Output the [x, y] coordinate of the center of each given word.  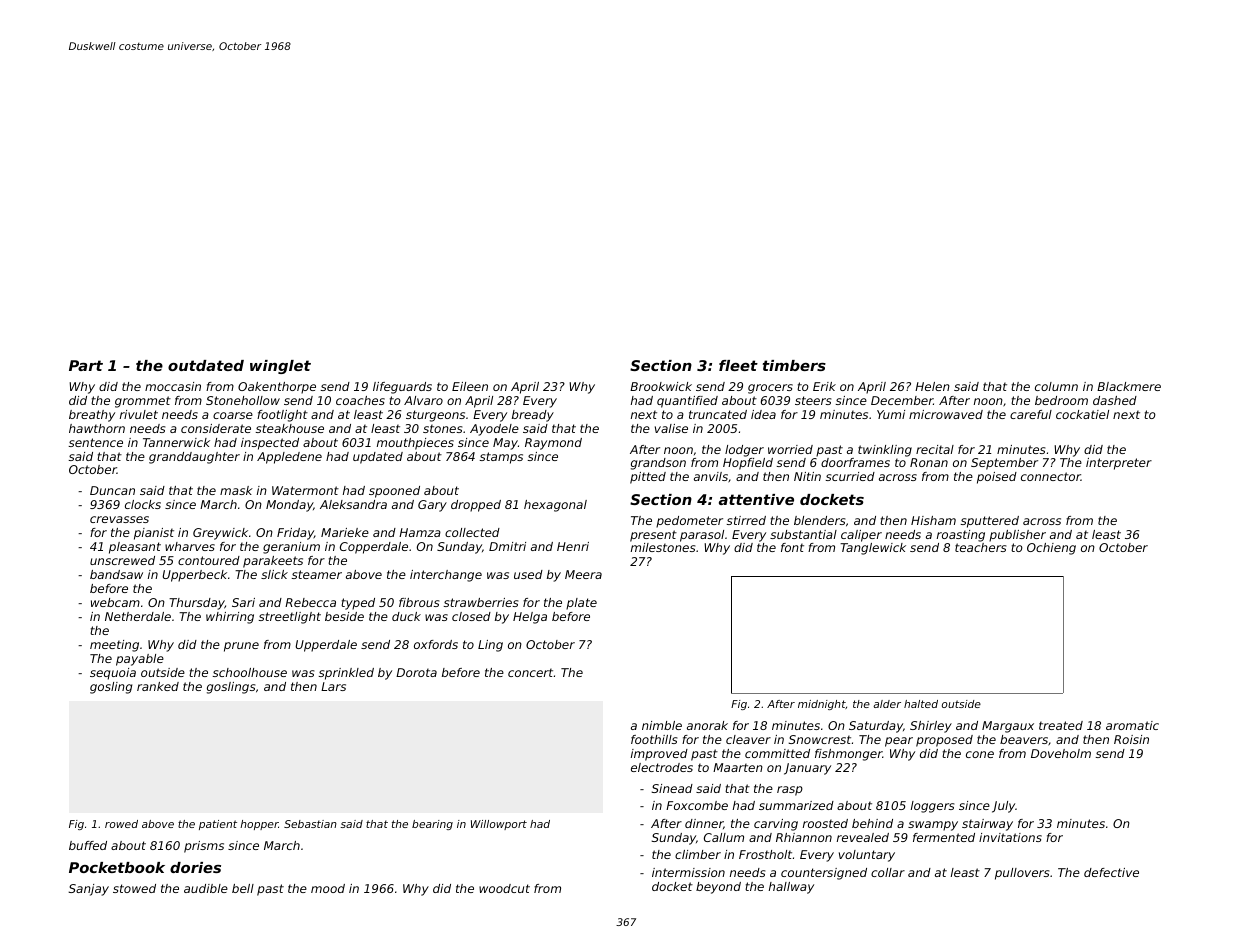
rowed [121, 824]
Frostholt [765, 854]
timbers [794, 365]
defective [1111, 872]
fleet [738, 365]
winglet [280, 367]
